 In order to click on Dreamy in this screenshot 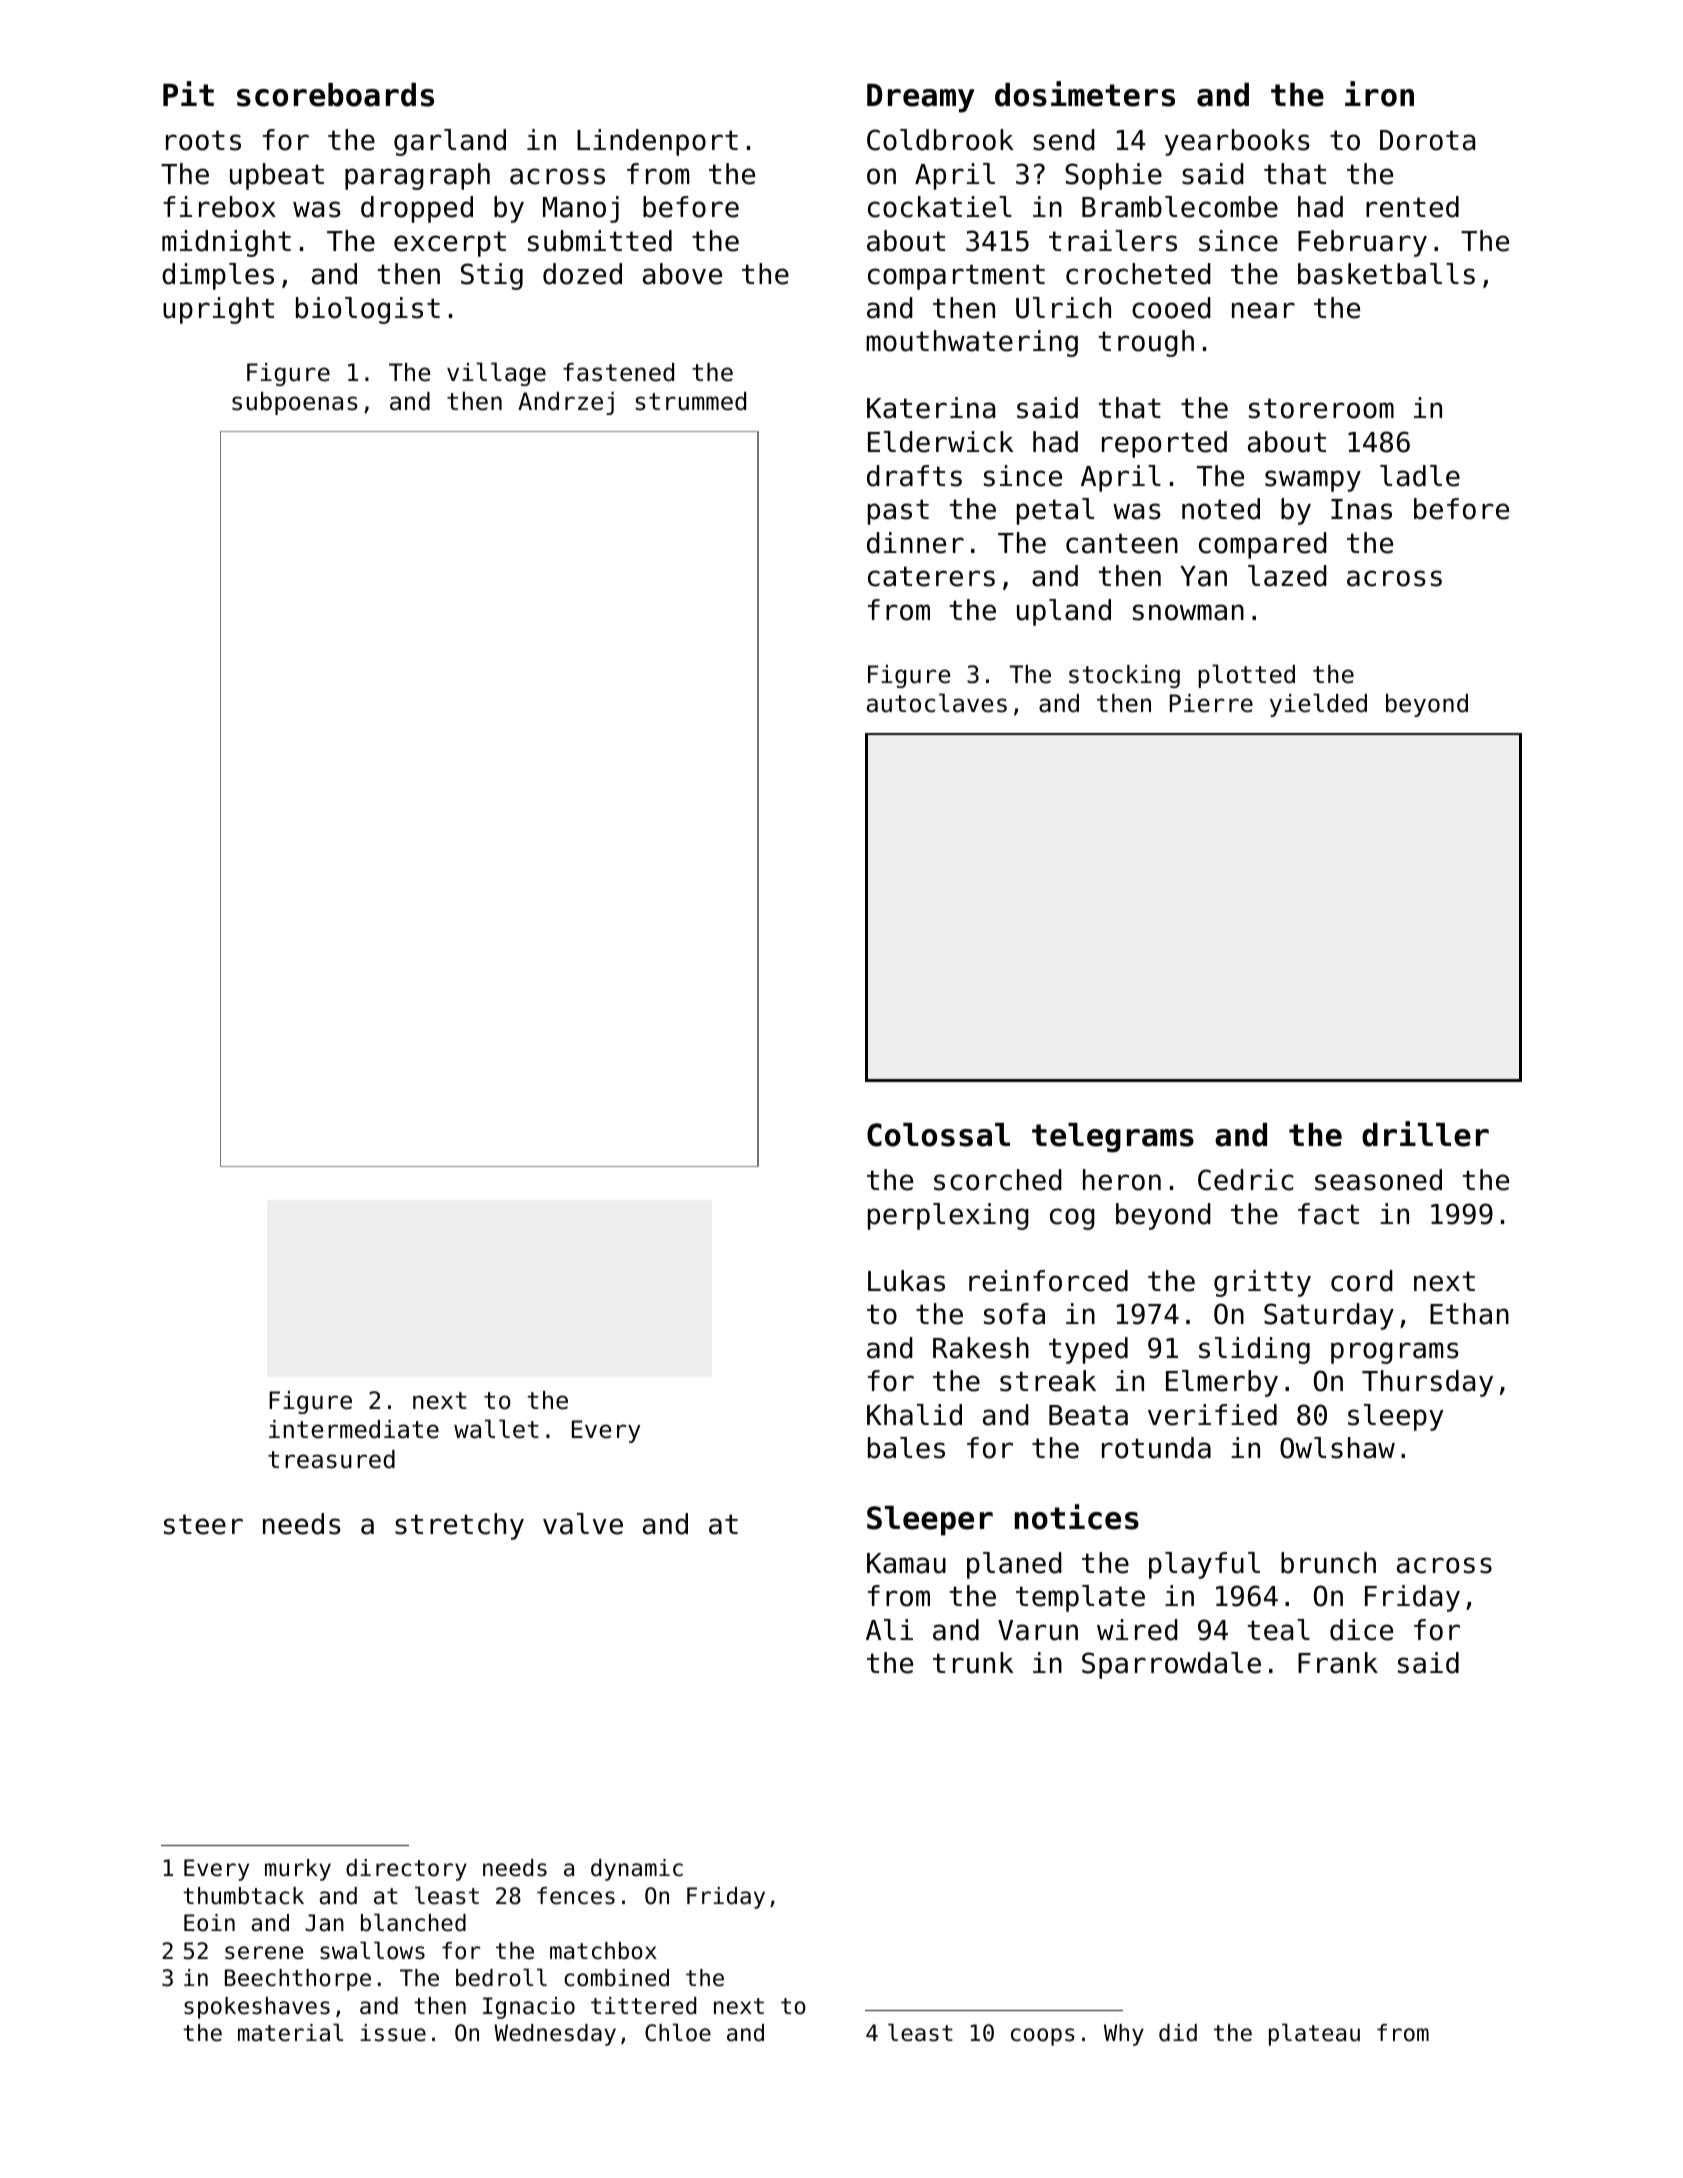, I will do `click(921, 98)`.
